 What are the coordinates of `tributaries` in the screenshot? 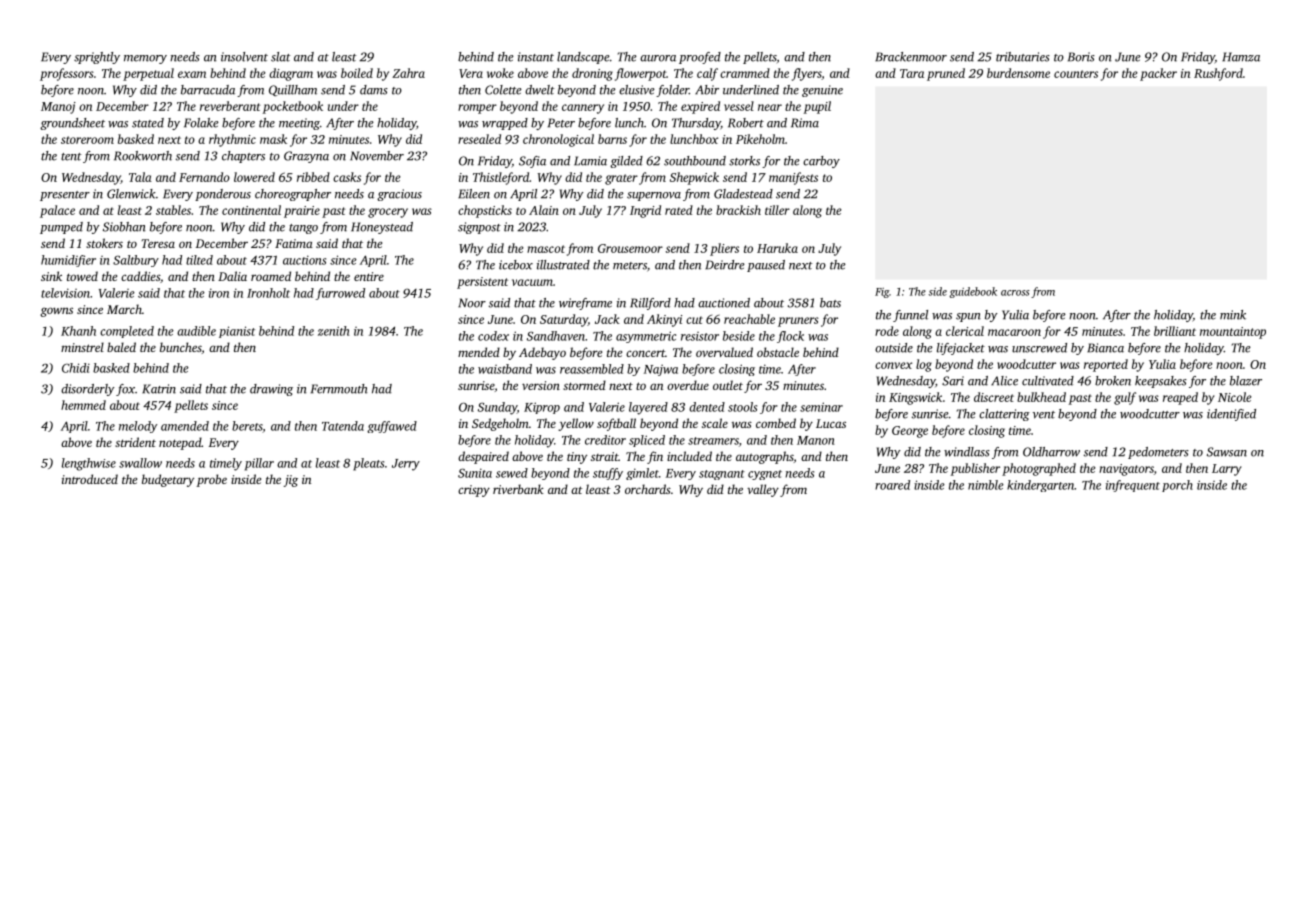 It's located at (1023, 57).
